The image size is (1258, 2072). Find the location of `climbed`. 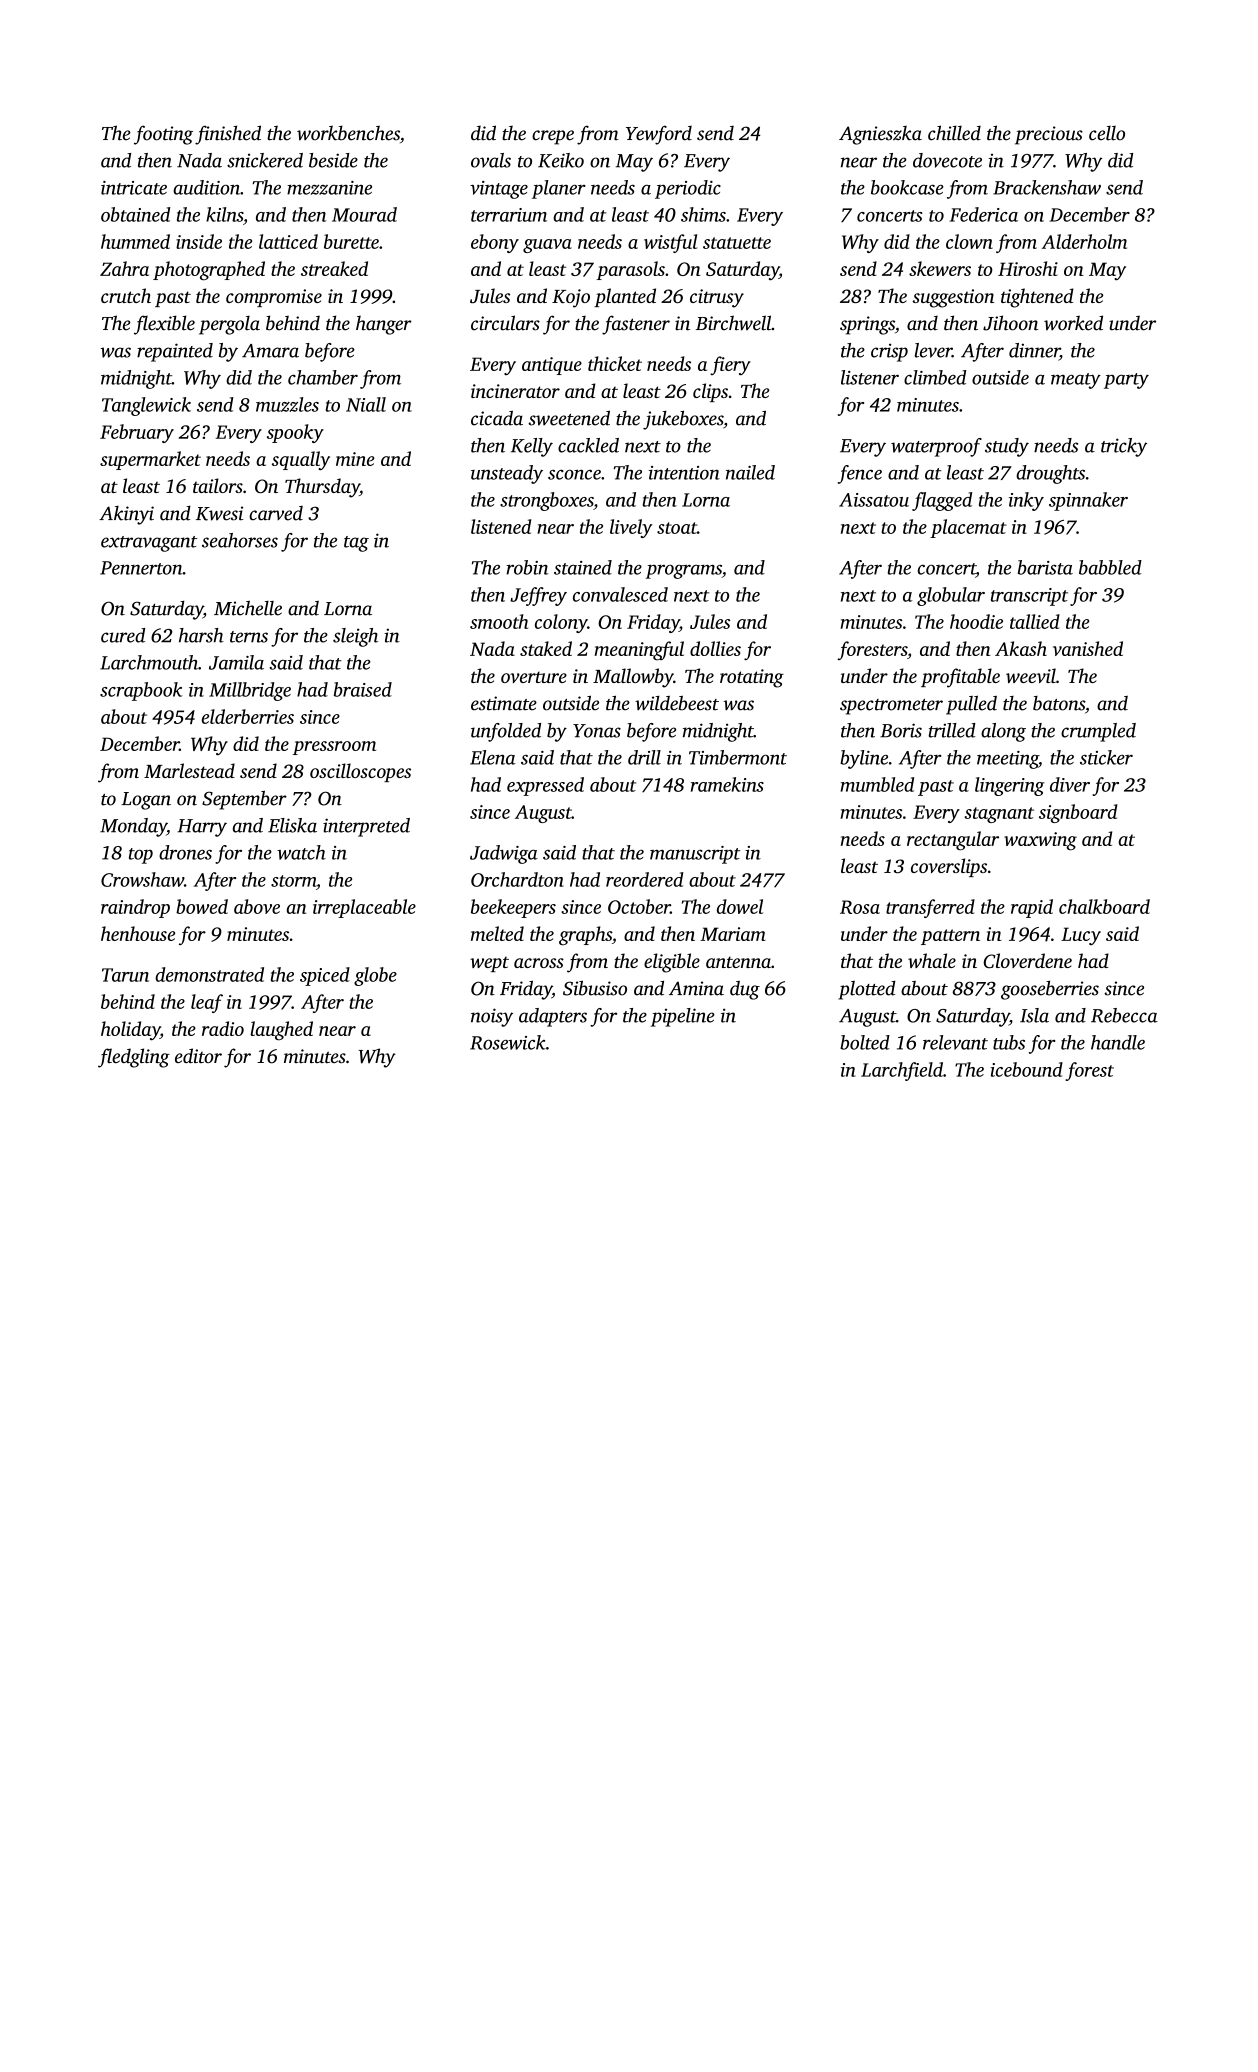

climbed is located at coordinates (935, 377).
